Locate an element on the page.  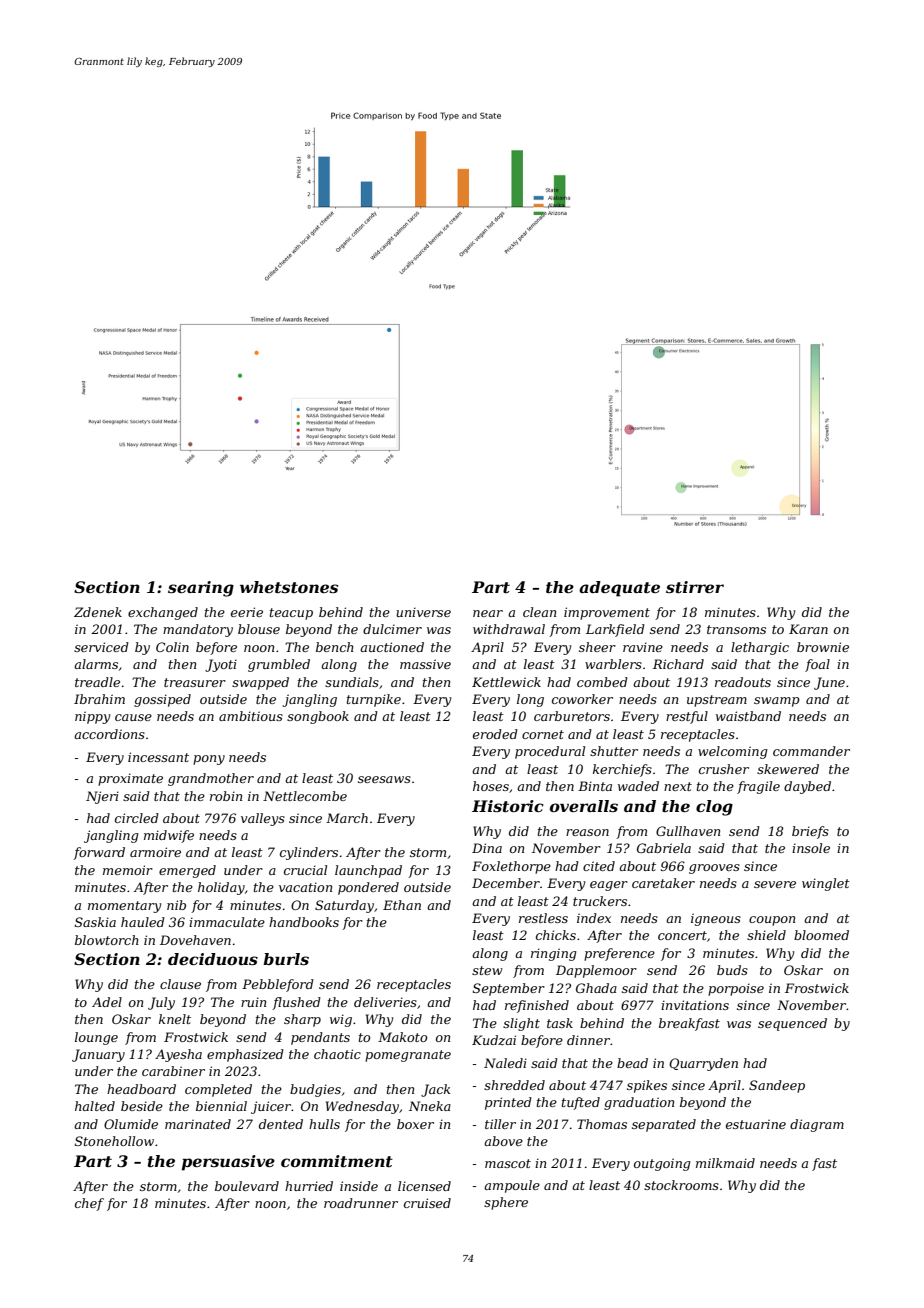
searing is located at coordinates (201, 589).
